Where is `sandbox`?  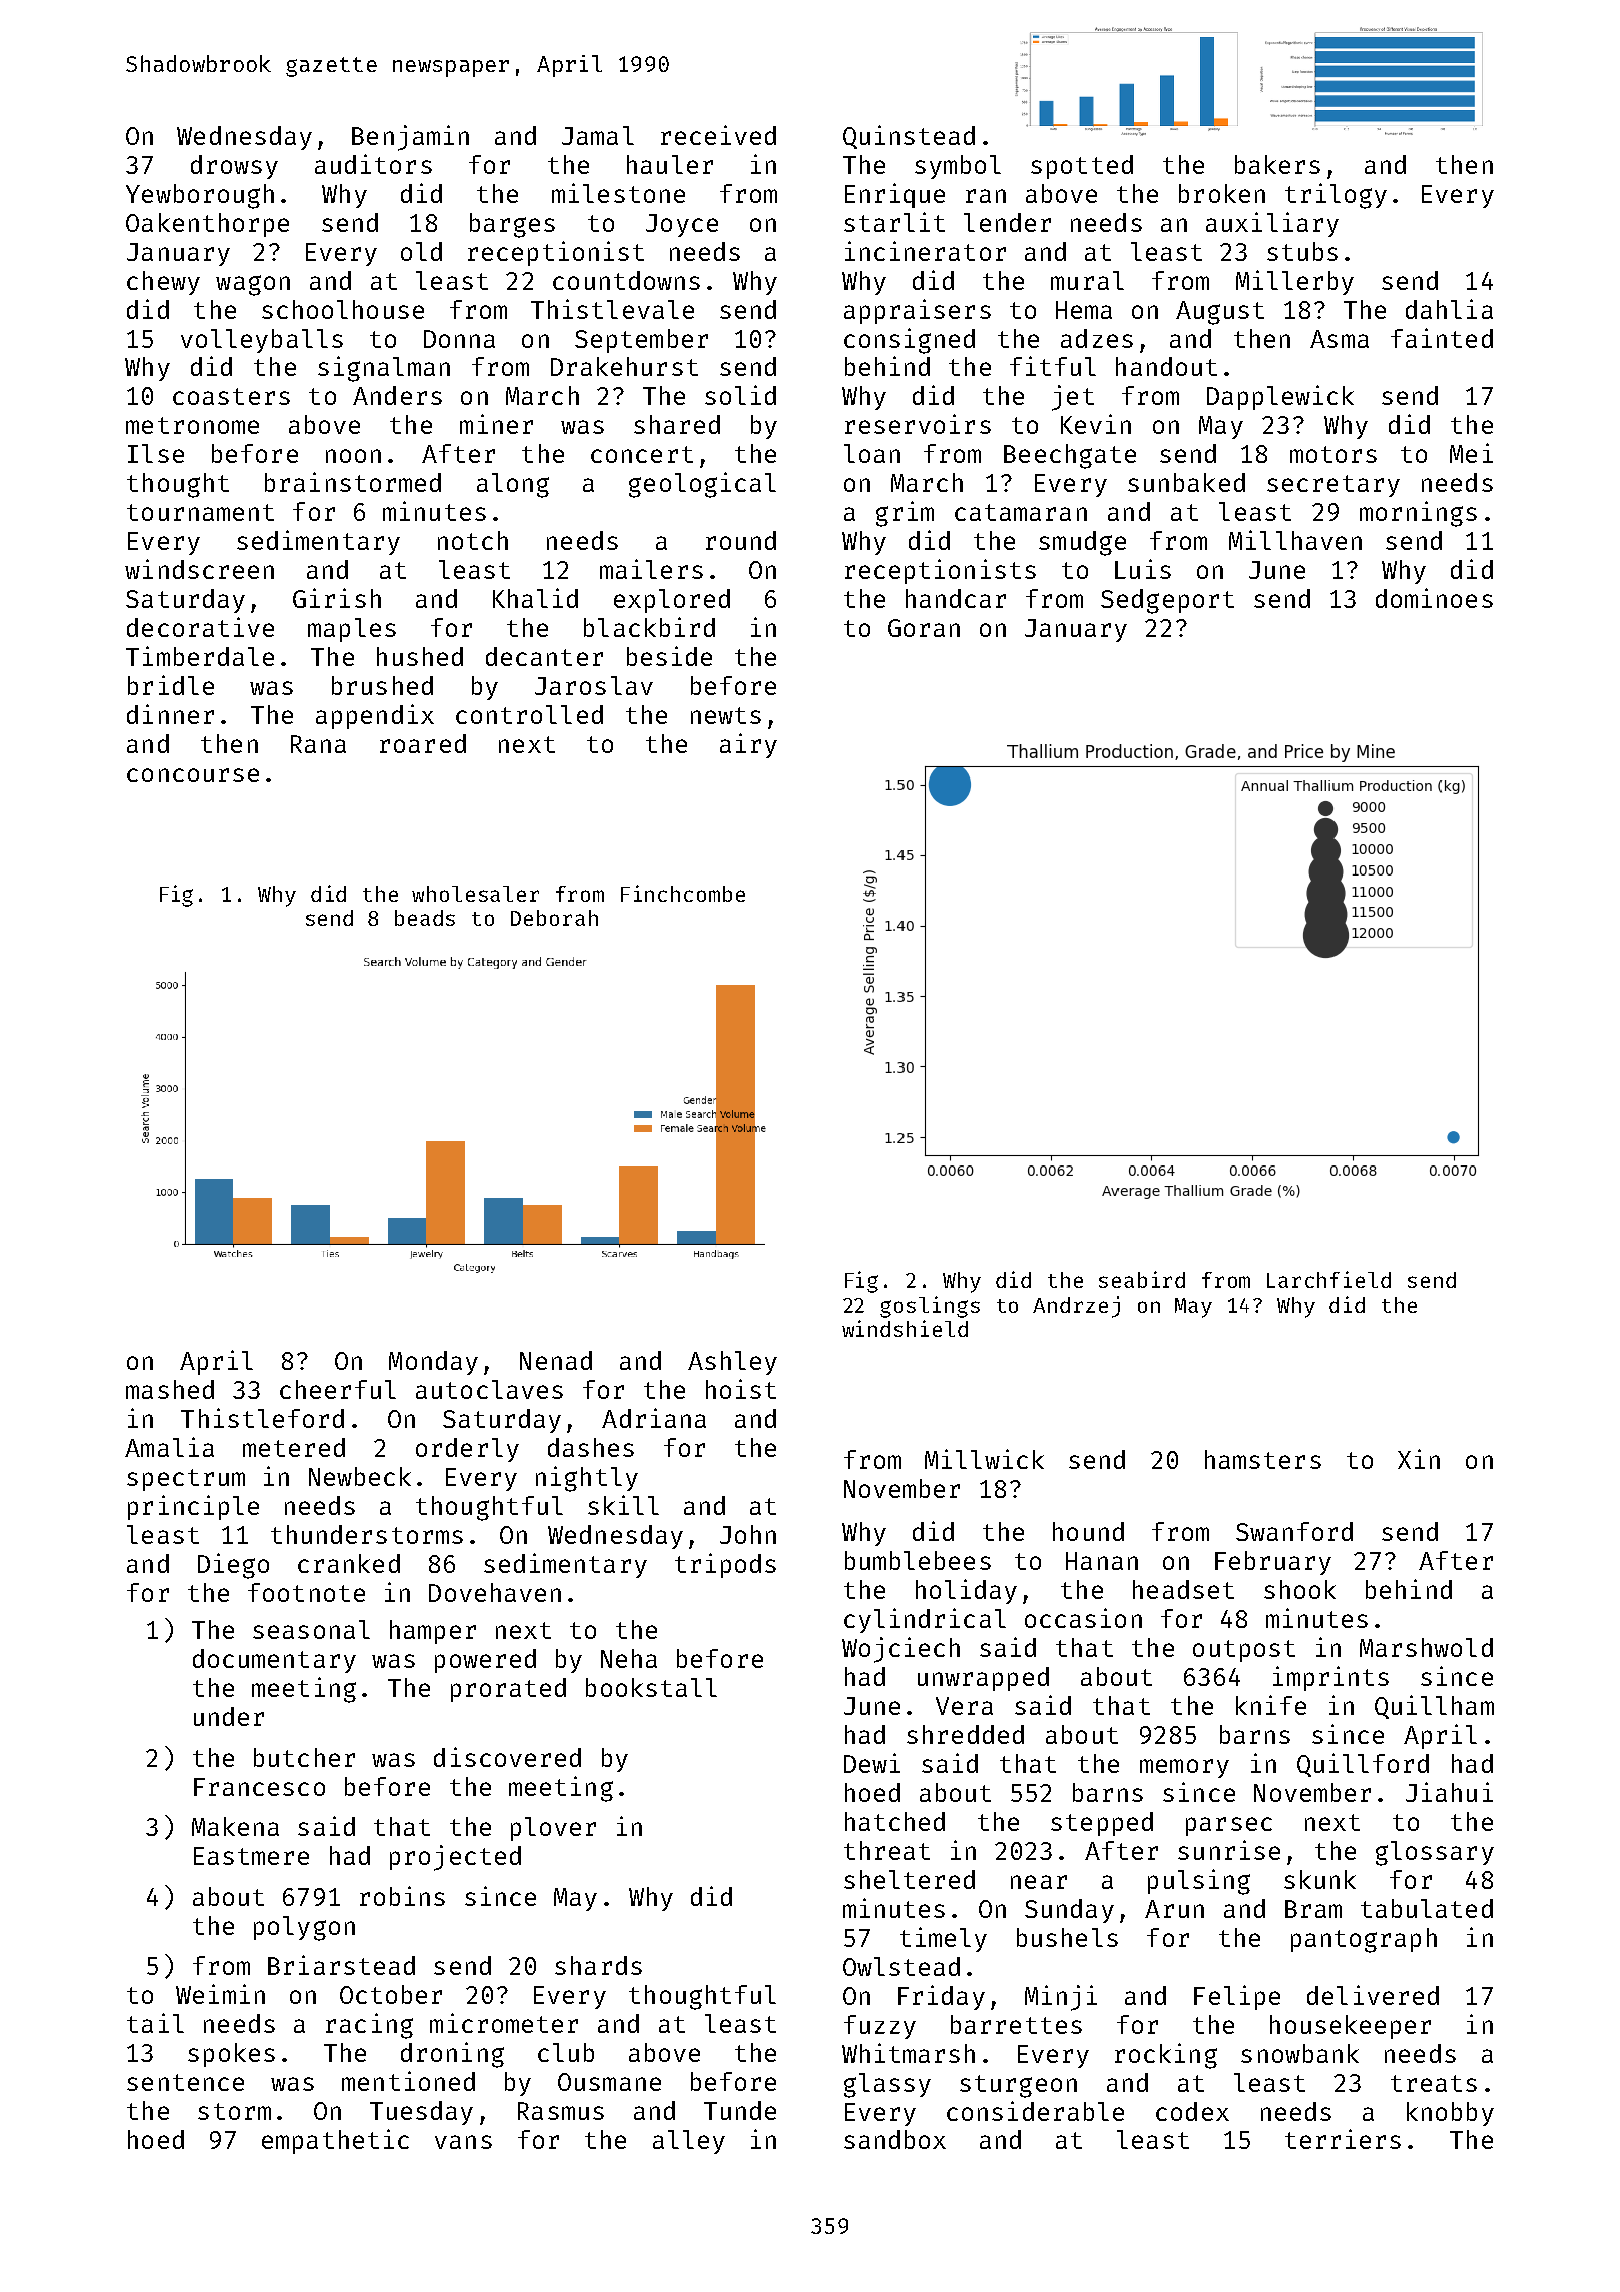
sandbox is located at coordinates (895, 2139).
